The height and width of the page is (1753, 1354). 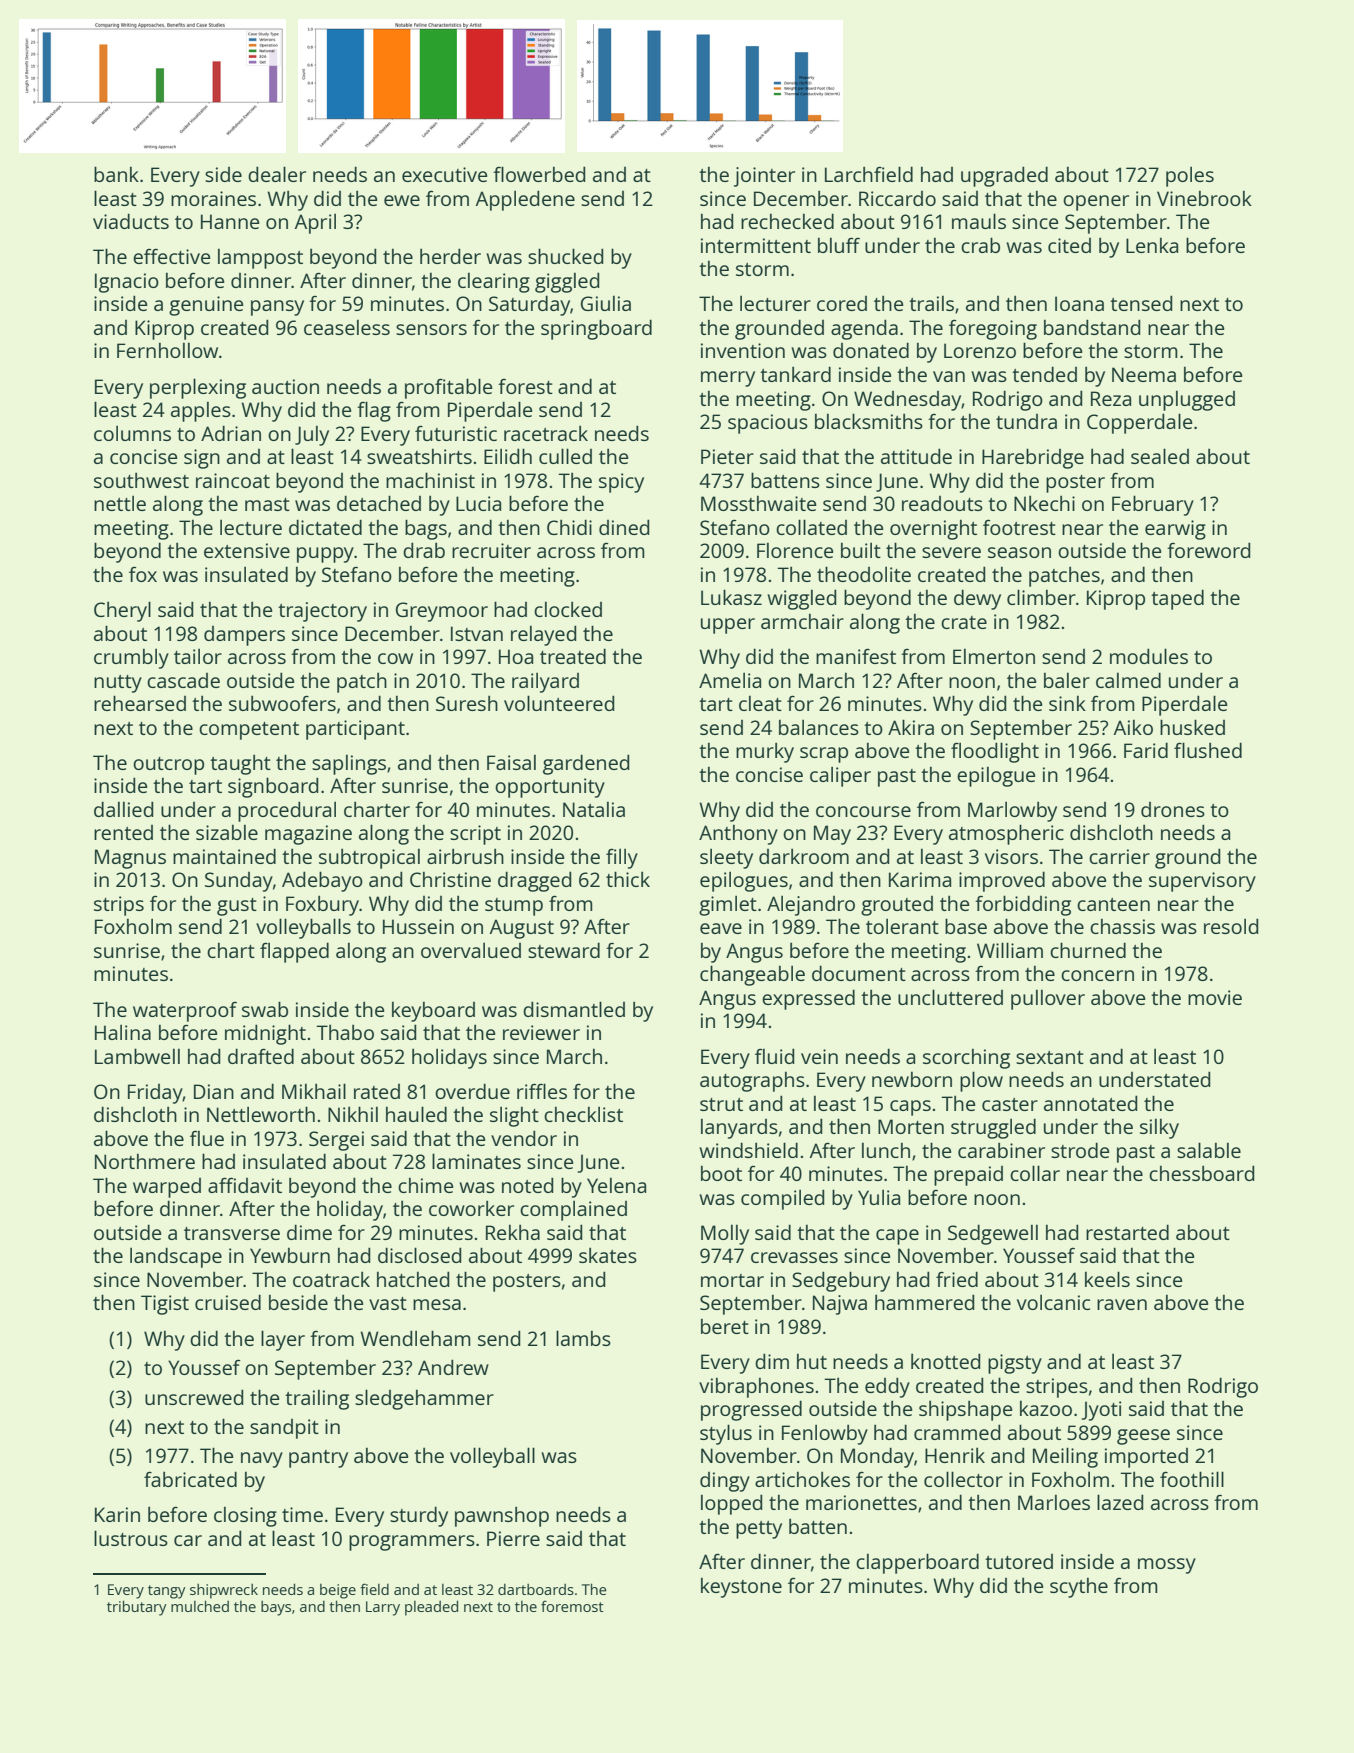 I want to click on tributary, so click(x=137, y=1608).
